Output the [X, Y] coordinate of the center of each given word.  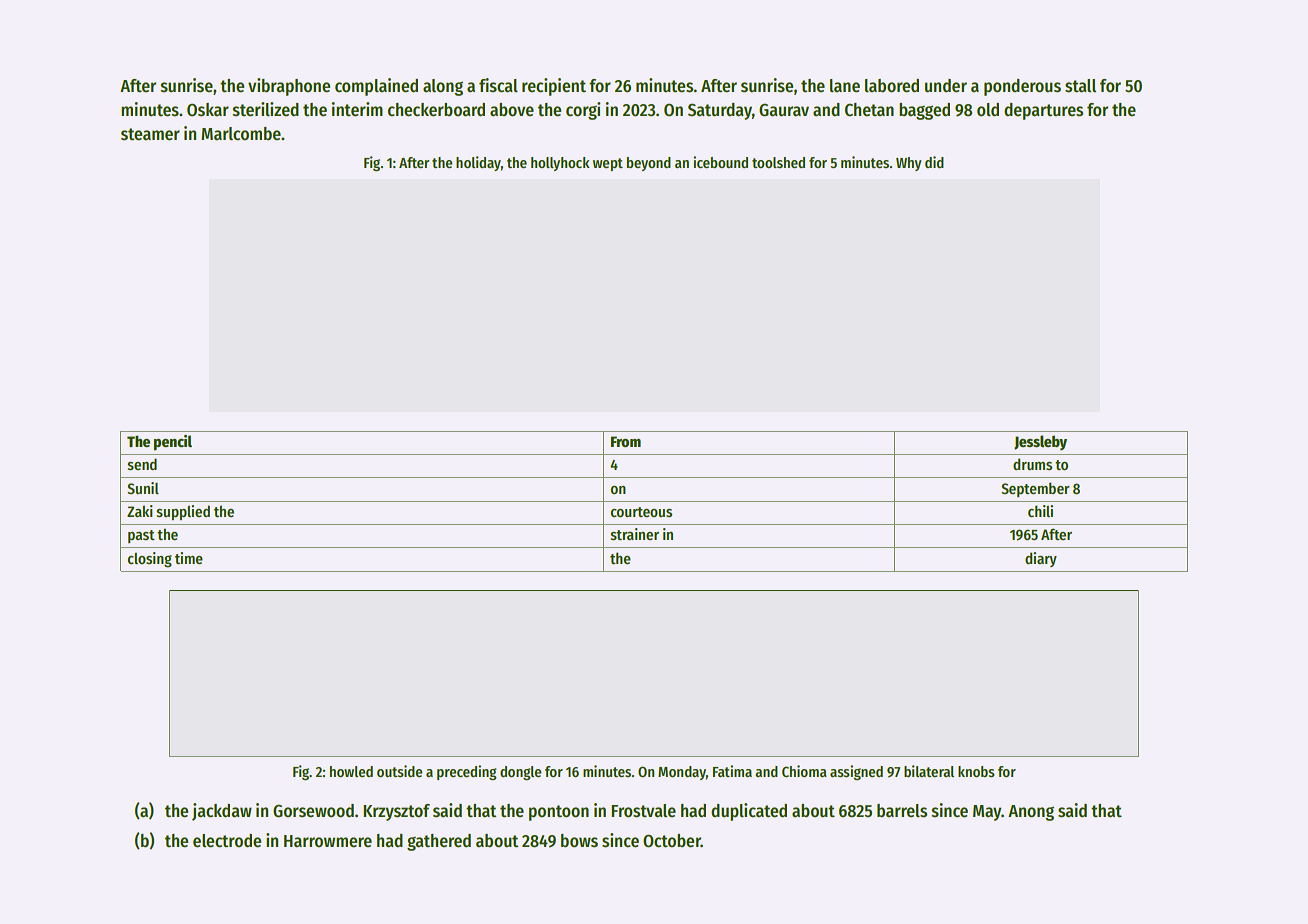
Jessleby [1040, 442]
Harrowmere [328, 841]
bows [579, 841]
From [626, 441]
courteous [641, 512]
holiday [478, 163]
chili [1040, 511]
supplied [183, 512]
